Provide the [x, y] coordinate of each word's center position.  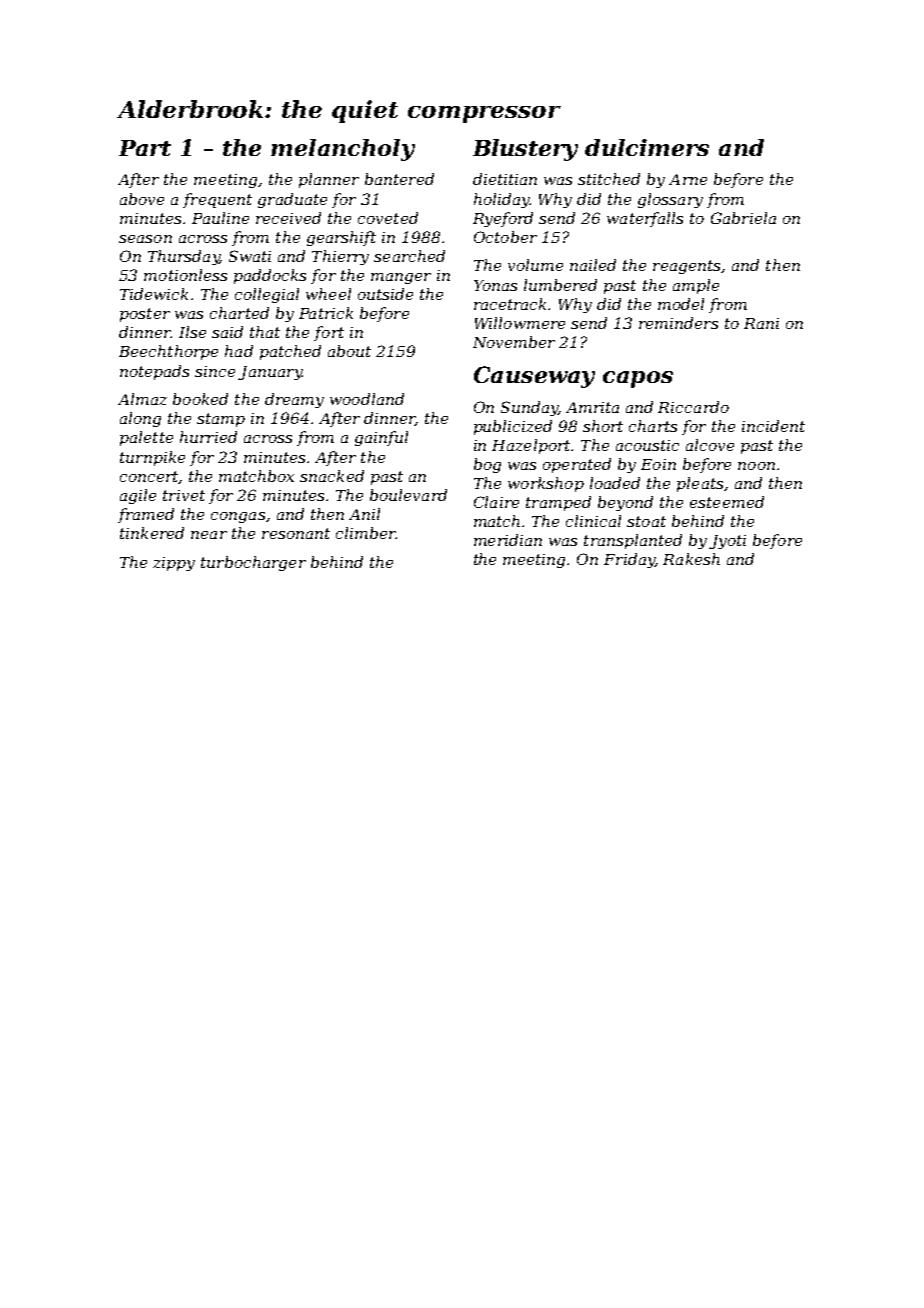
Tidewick [154, 294]
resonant [296, 533]
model [681, 304]
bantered [399, 179]
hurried [208, 437]
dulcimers [647, 147]
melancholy [343, 150]
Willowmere [520, 323]
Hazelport [531, 446]
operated [577, 465]
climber [366, 533]
